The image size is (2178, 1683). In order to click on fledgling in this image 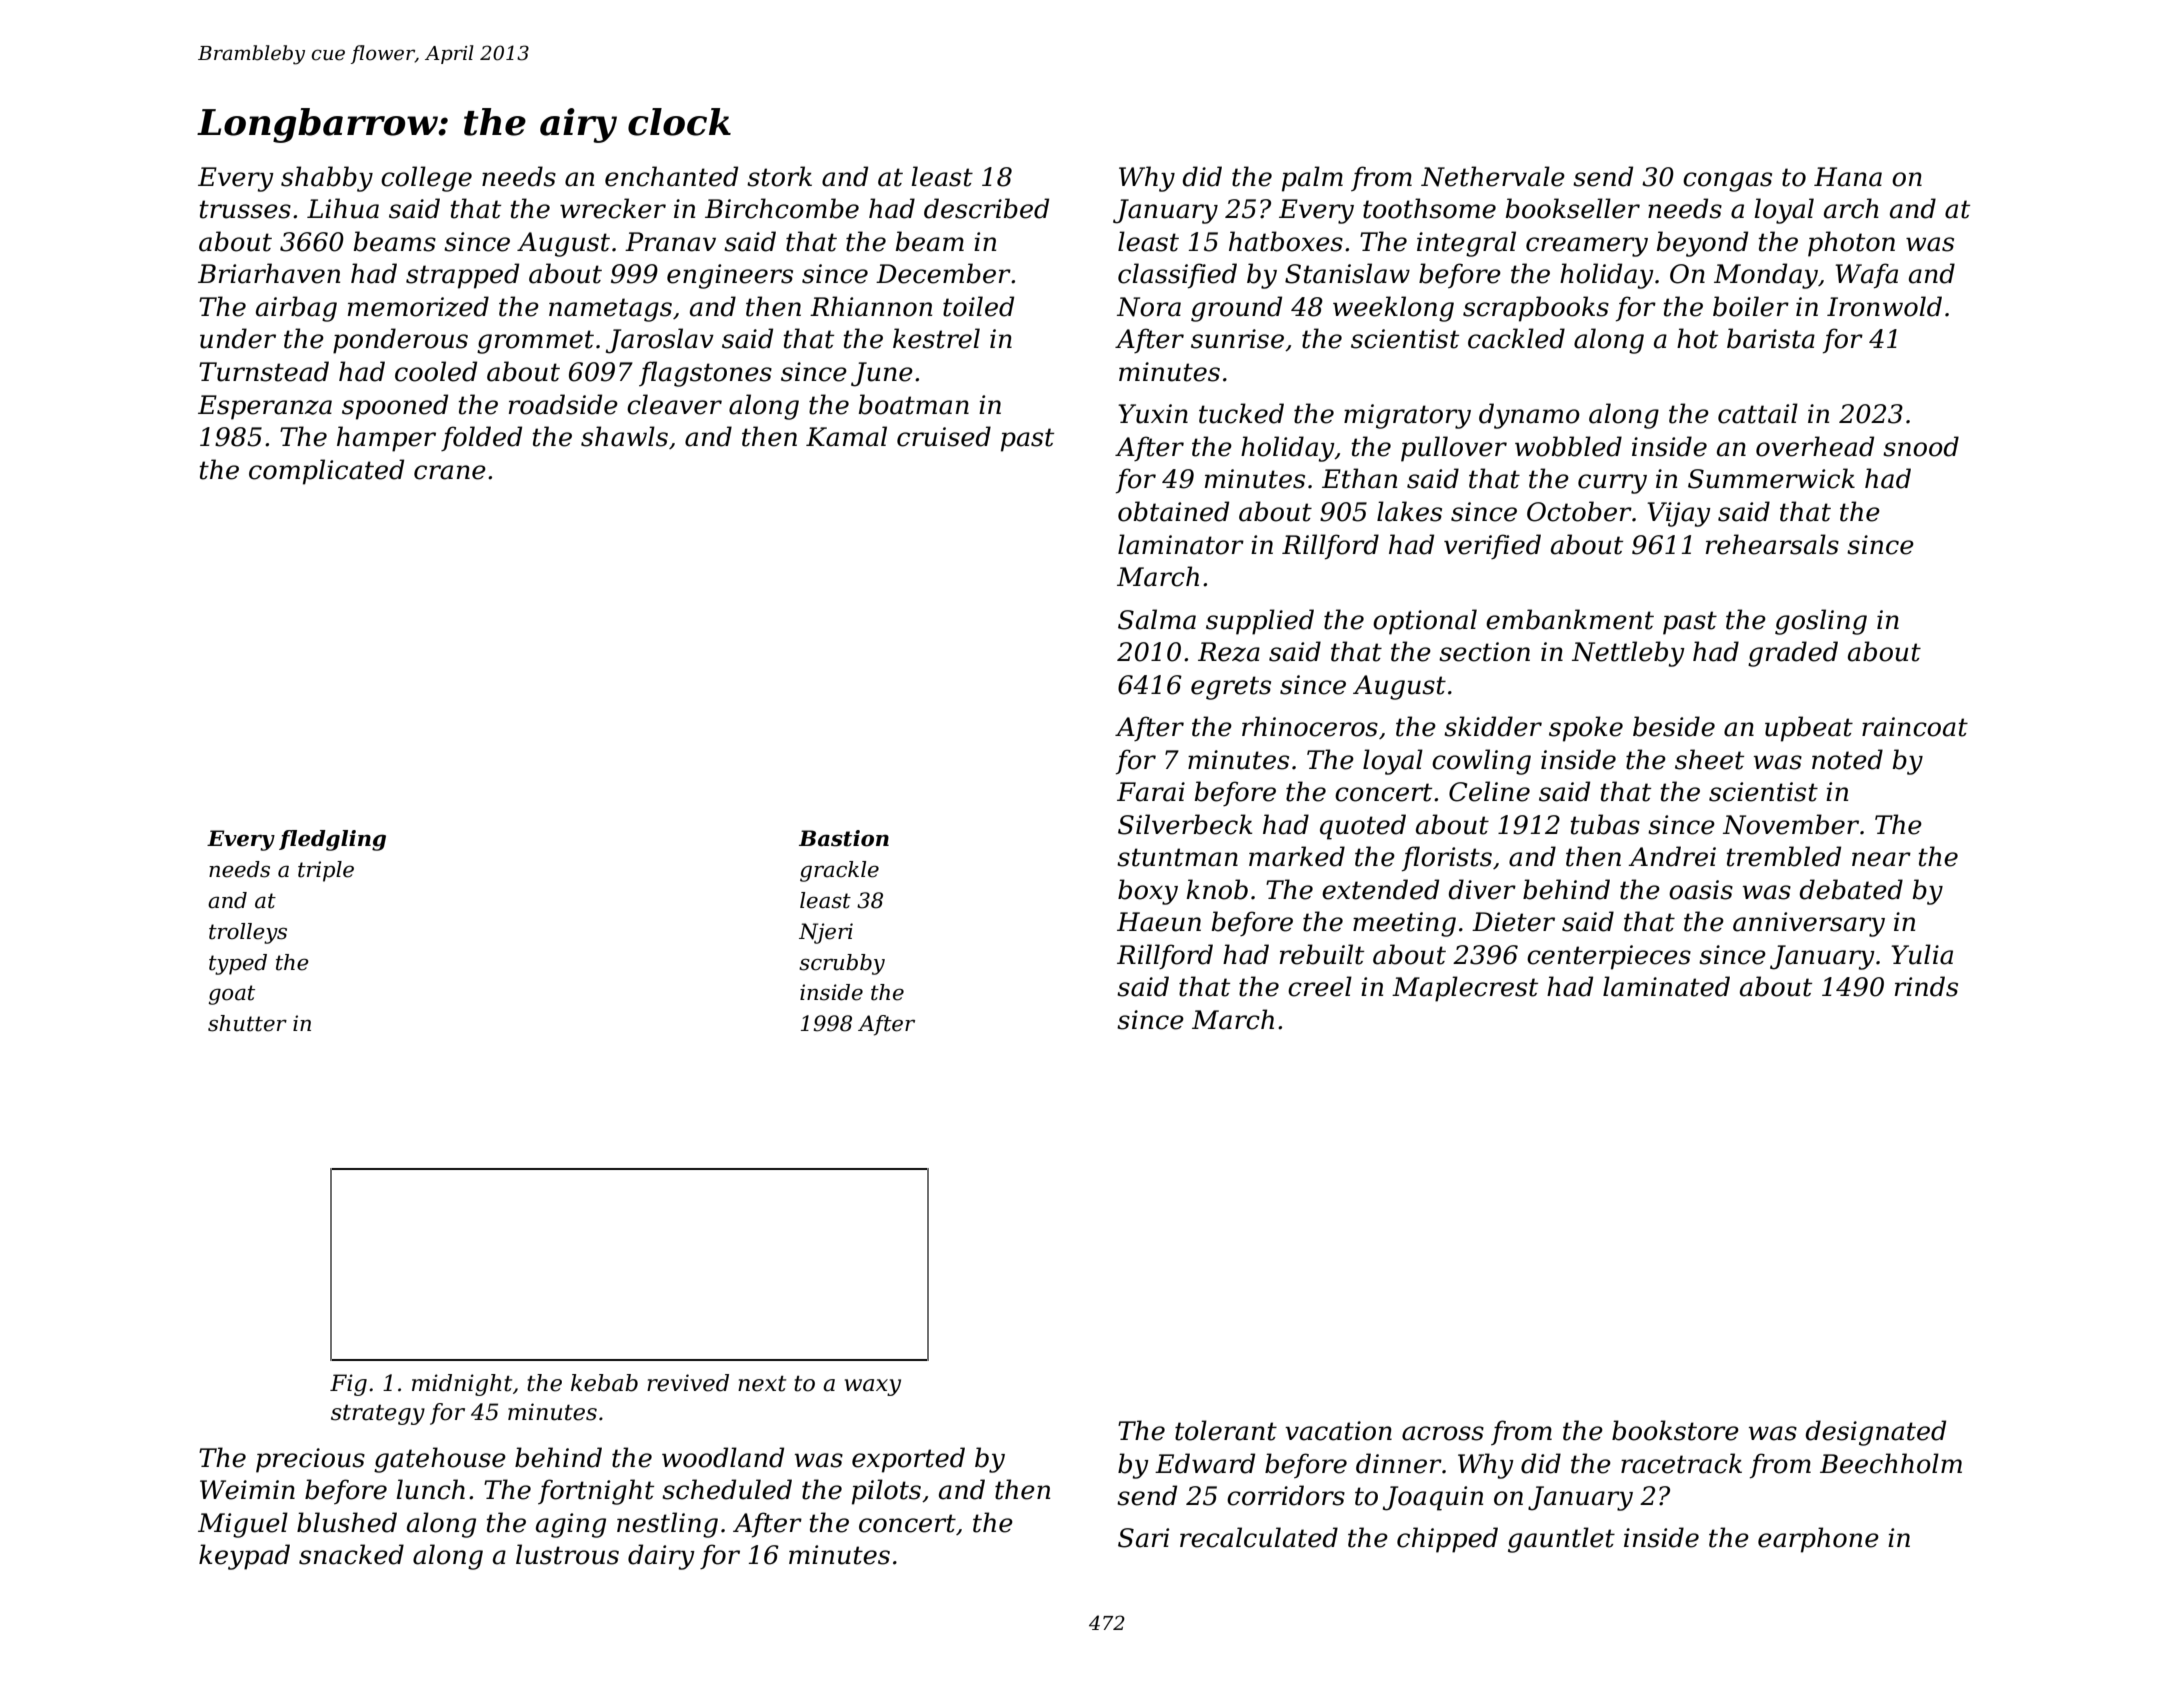, I will do `click(332, 840)`.
